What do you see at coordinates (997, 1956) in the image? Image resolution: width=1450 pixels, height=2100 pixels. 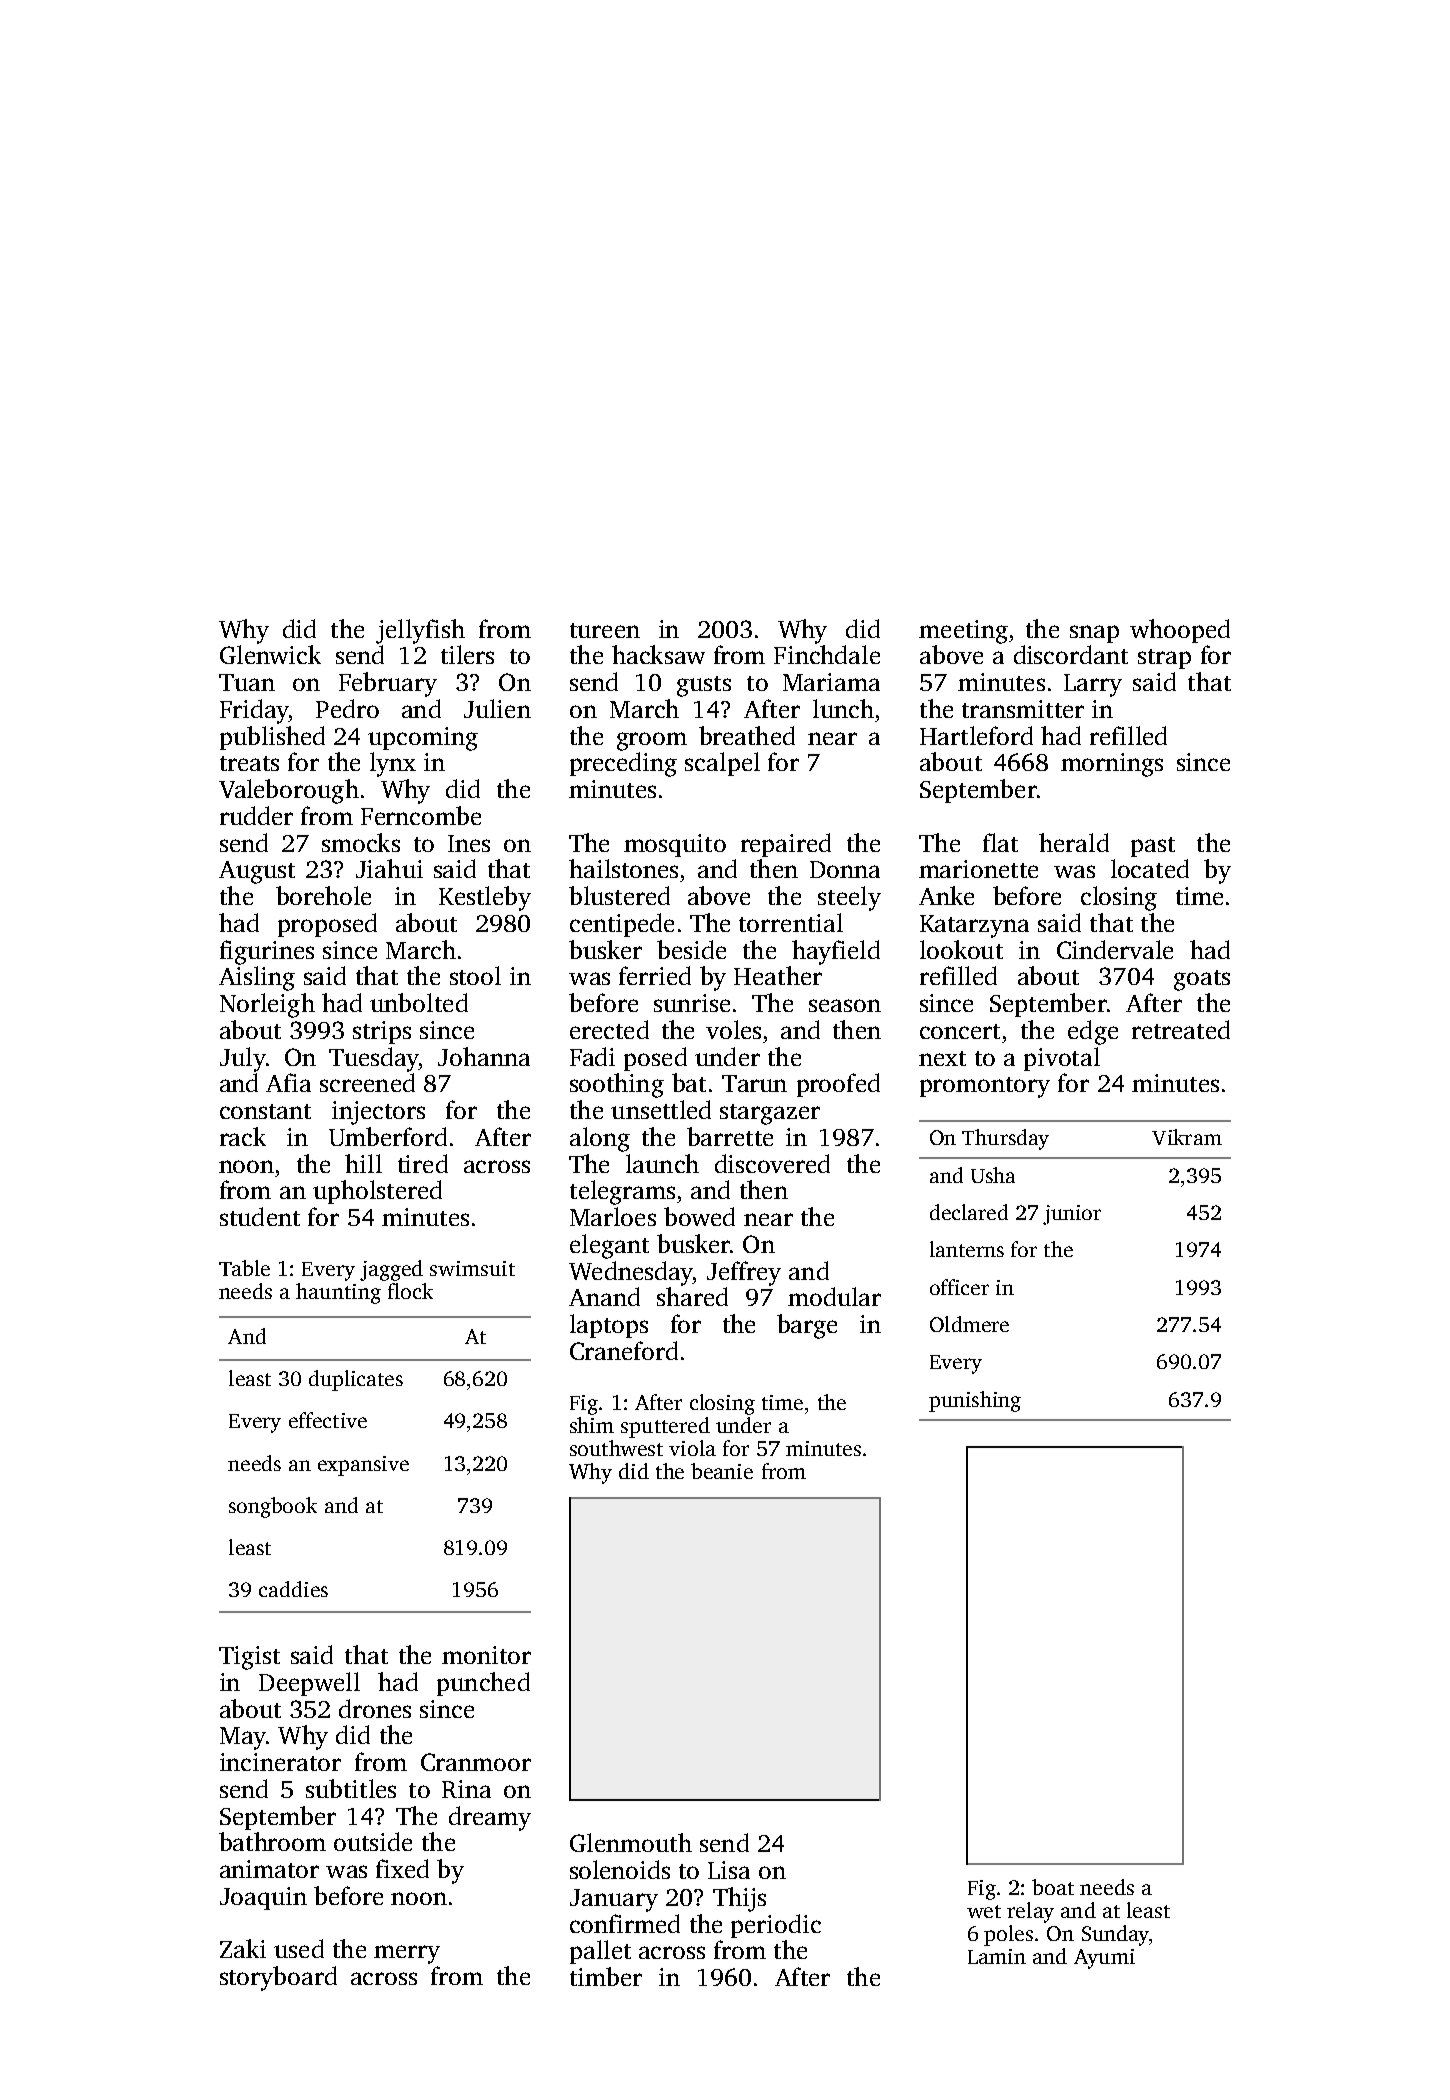 I see `Lamin` at bounding box center [997, 1956].
